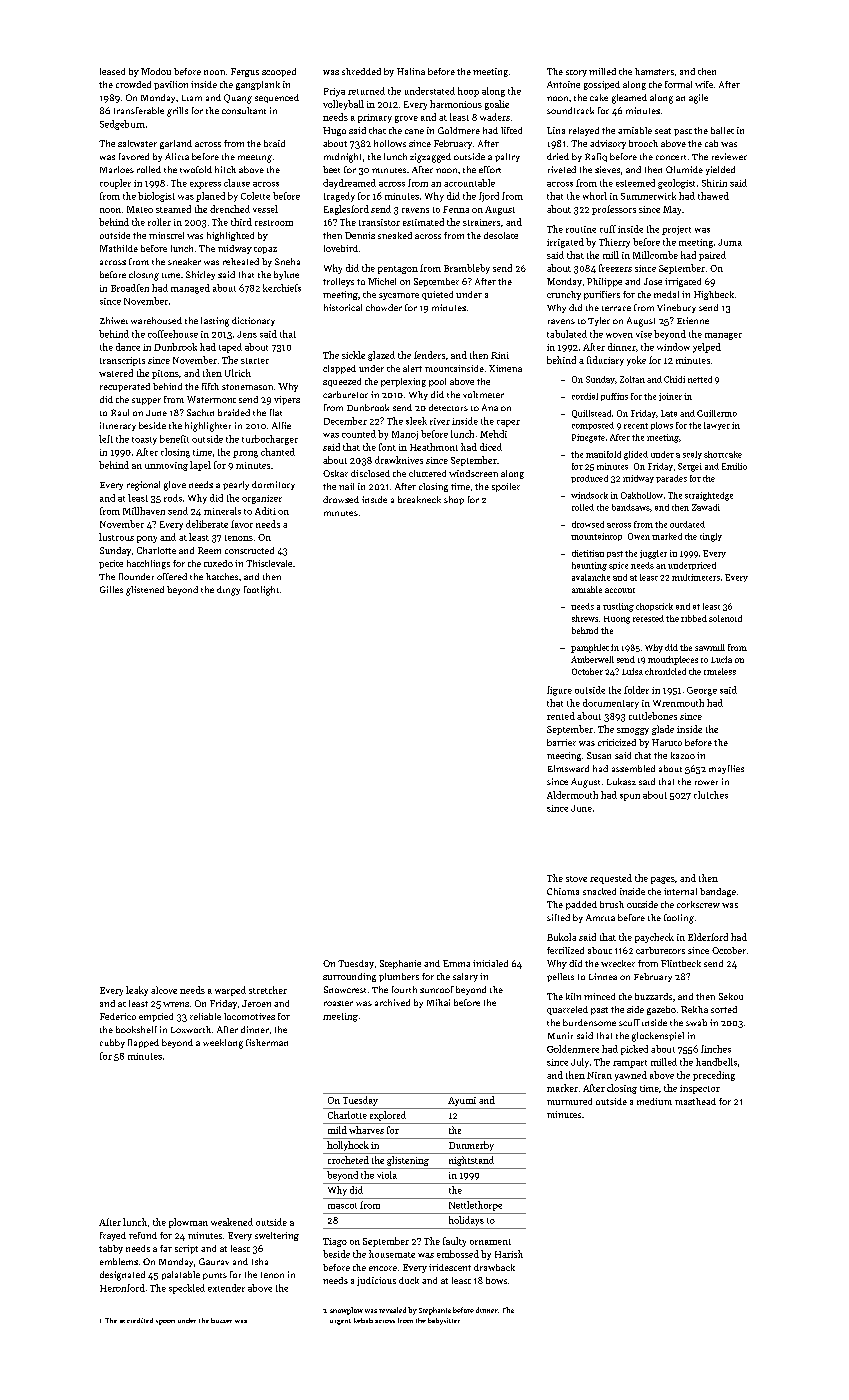 The width and height of the document is (849, 1400). What do you see at coordinates (423, 222) in the document?
I see `estimated` at bounding box center [423, 222].
